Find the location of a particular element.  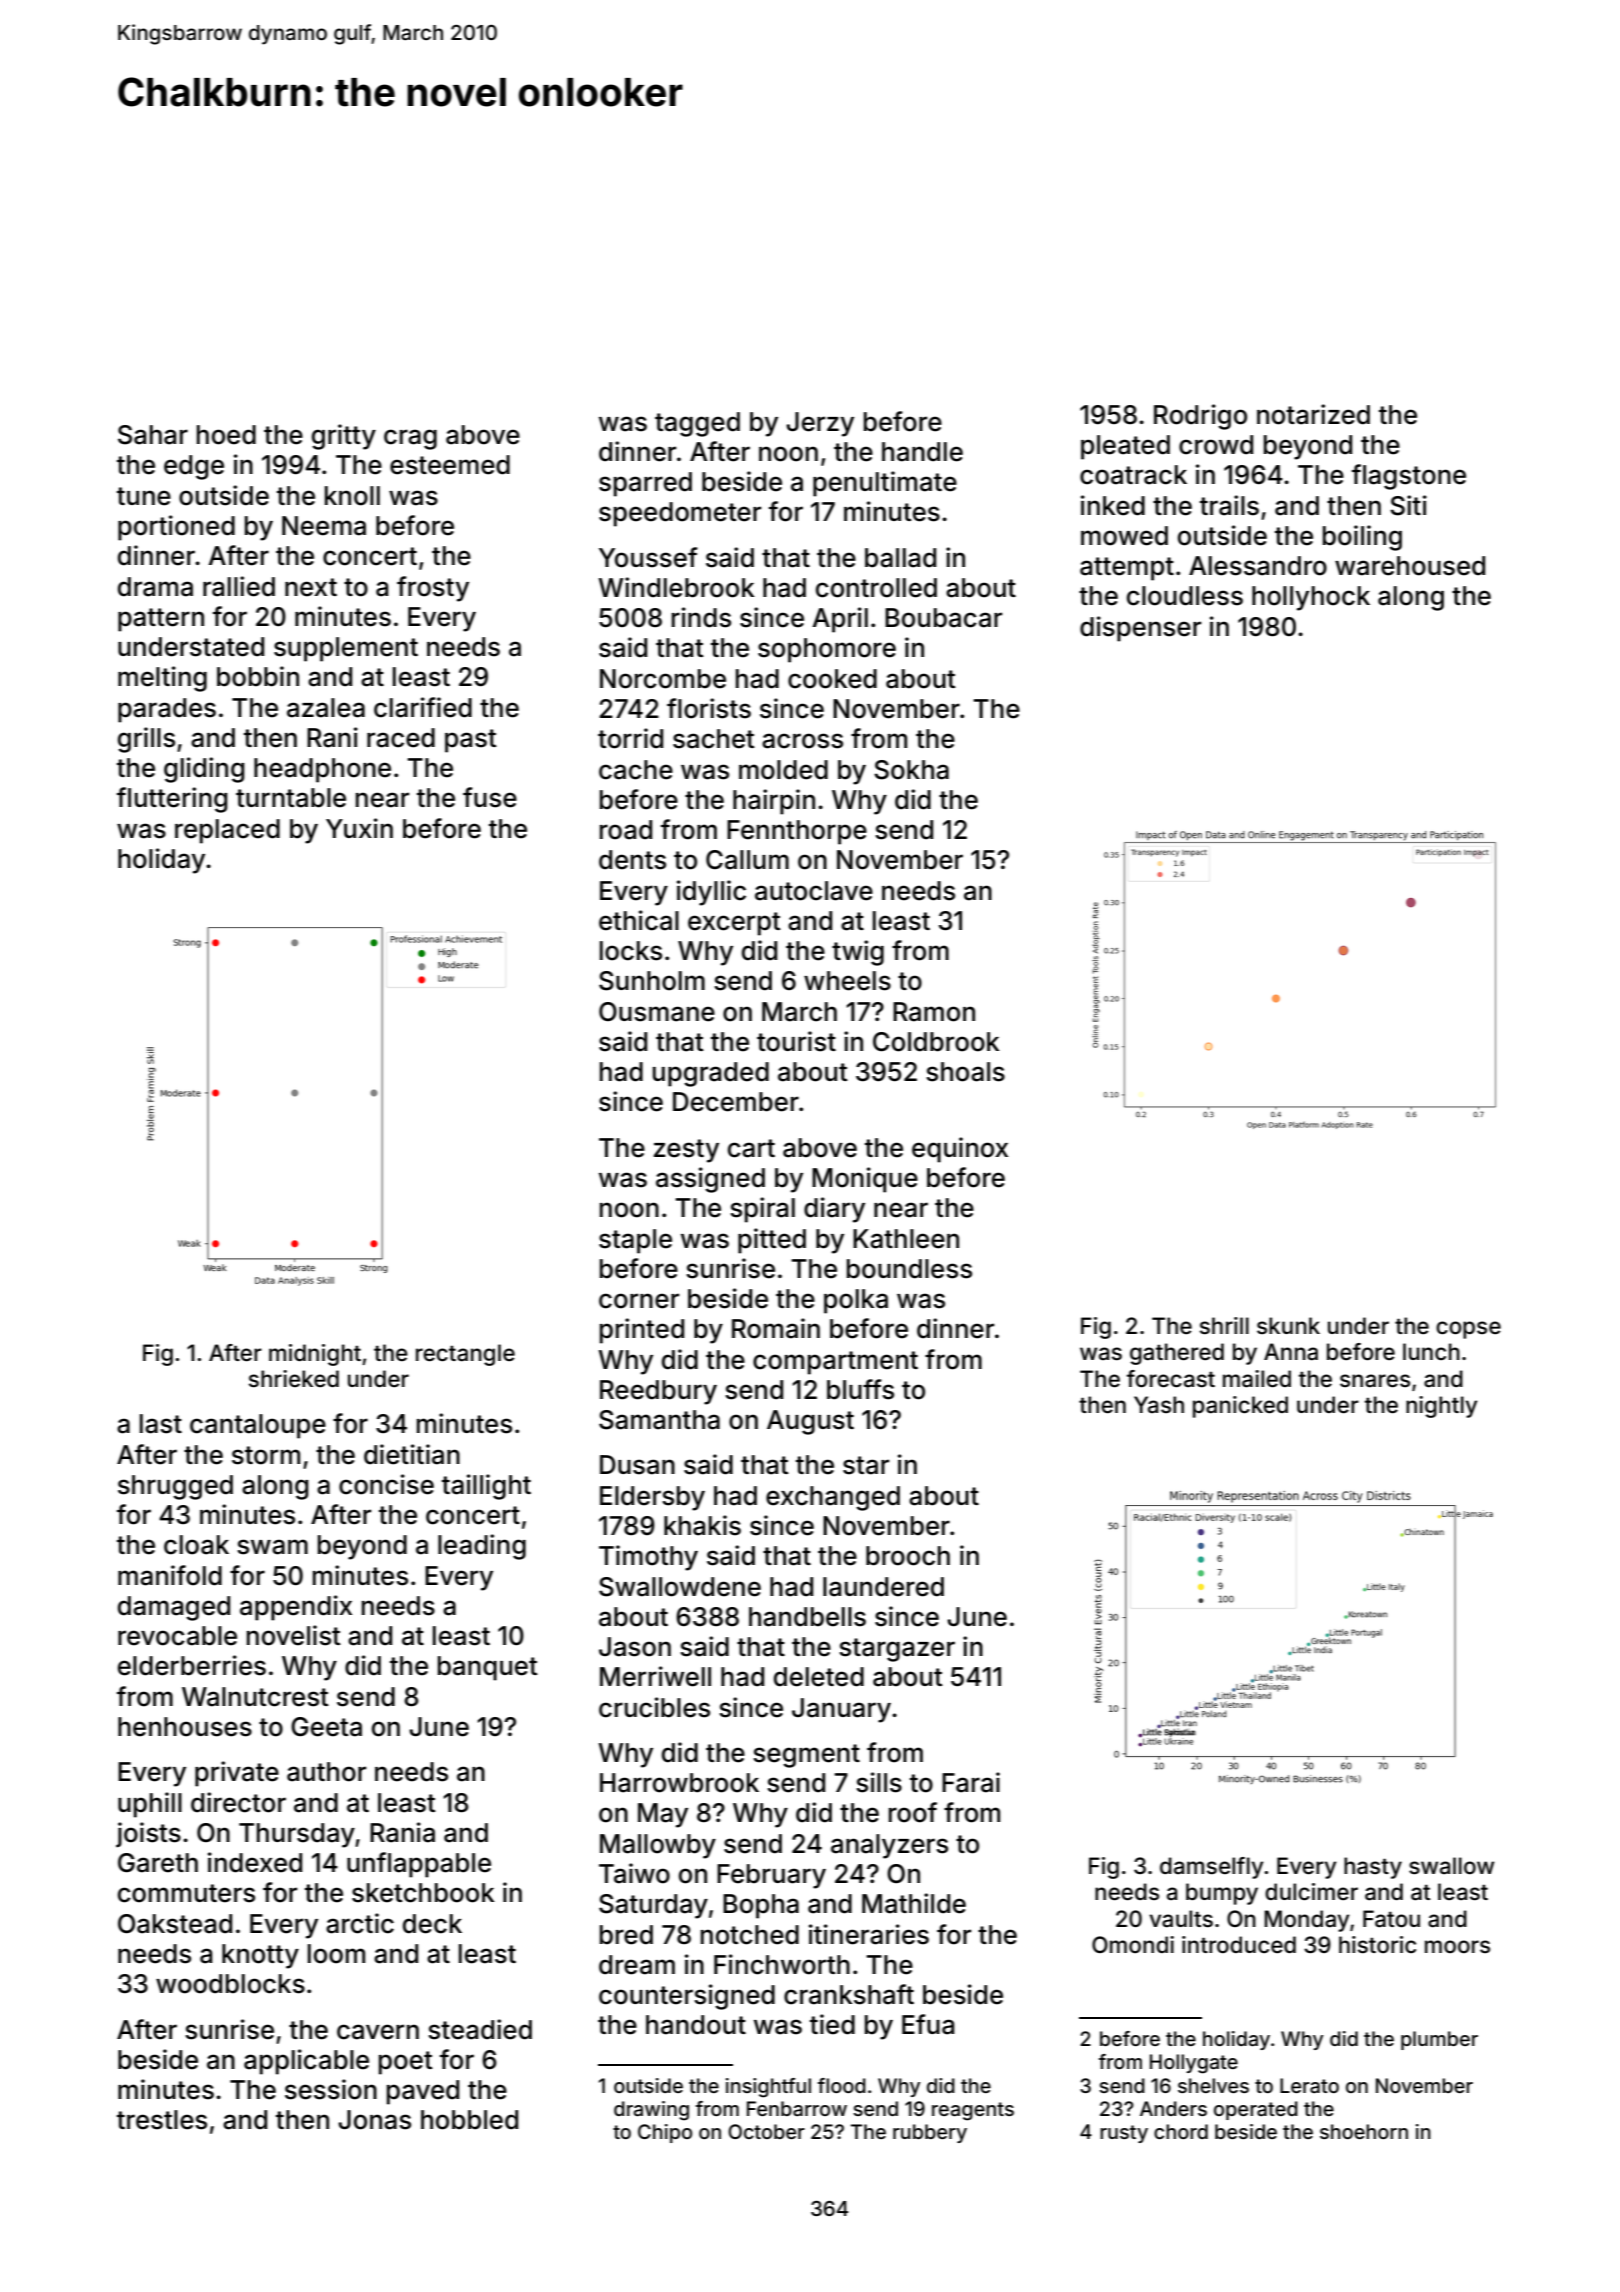

tourist is located at coordinates (796, 1041).
